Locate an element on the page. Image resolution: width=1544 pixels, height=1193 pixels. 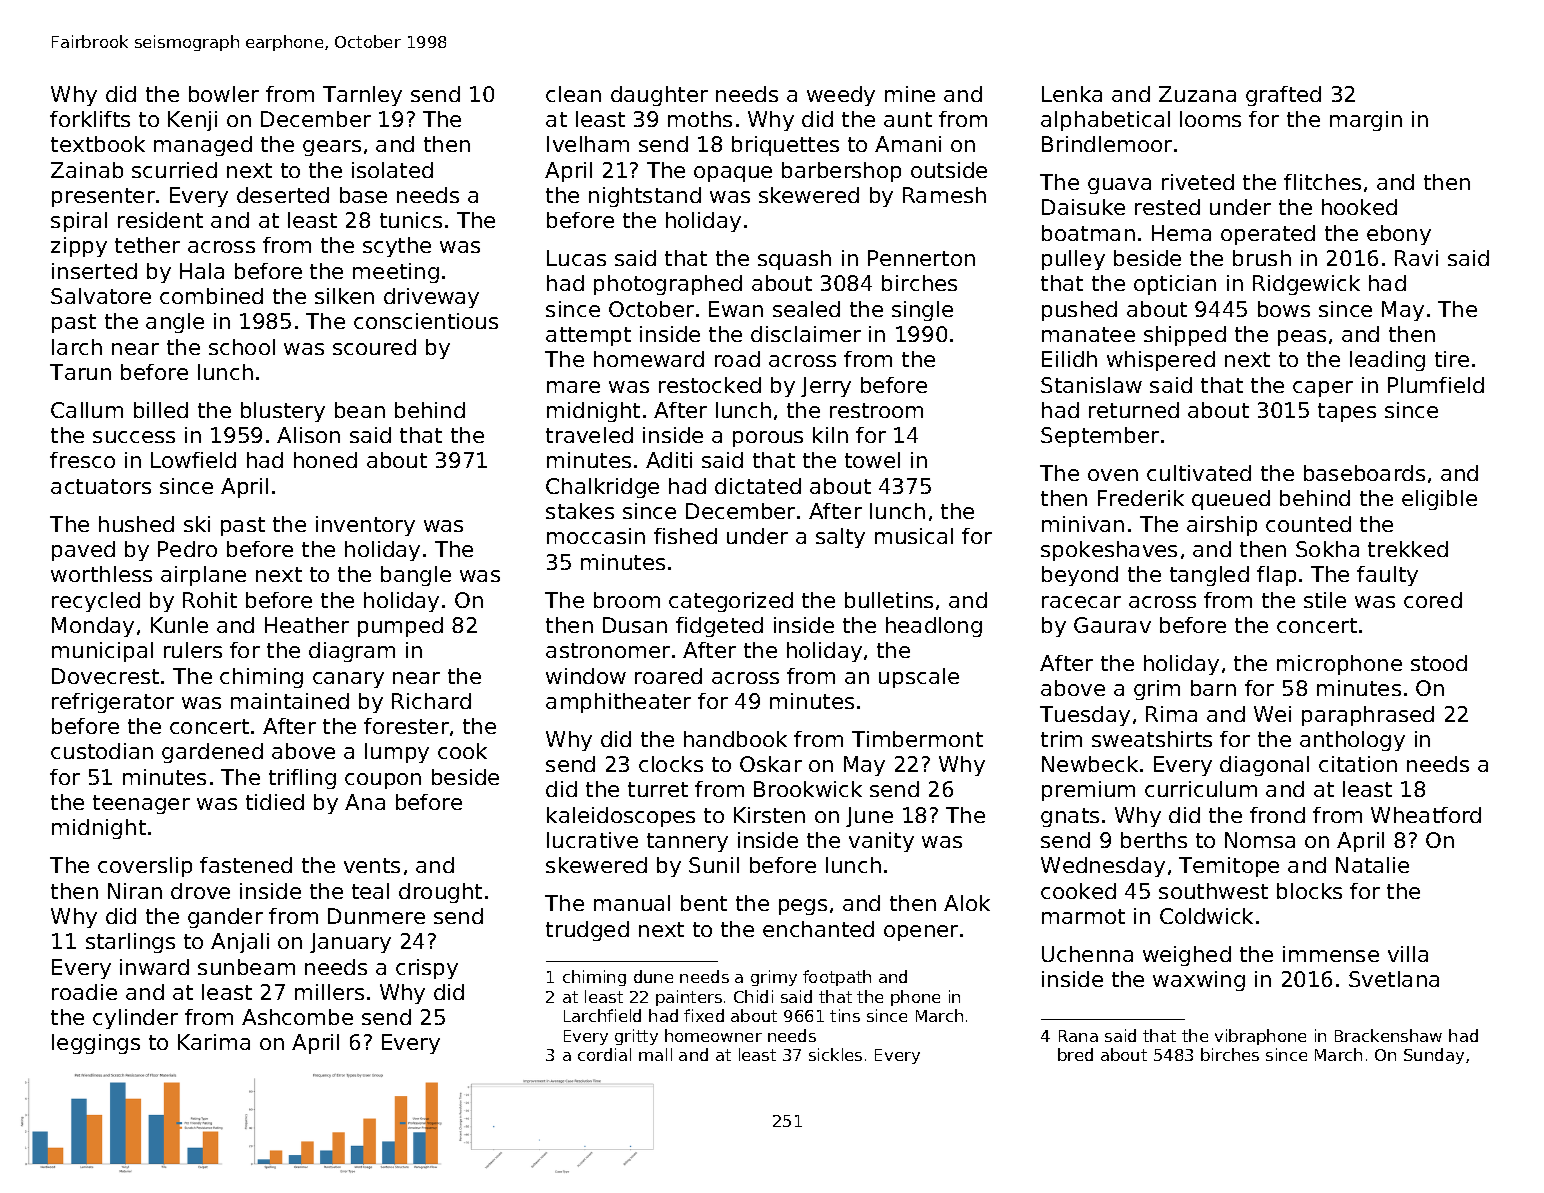
presenter is located at coordinates (103, 197).
